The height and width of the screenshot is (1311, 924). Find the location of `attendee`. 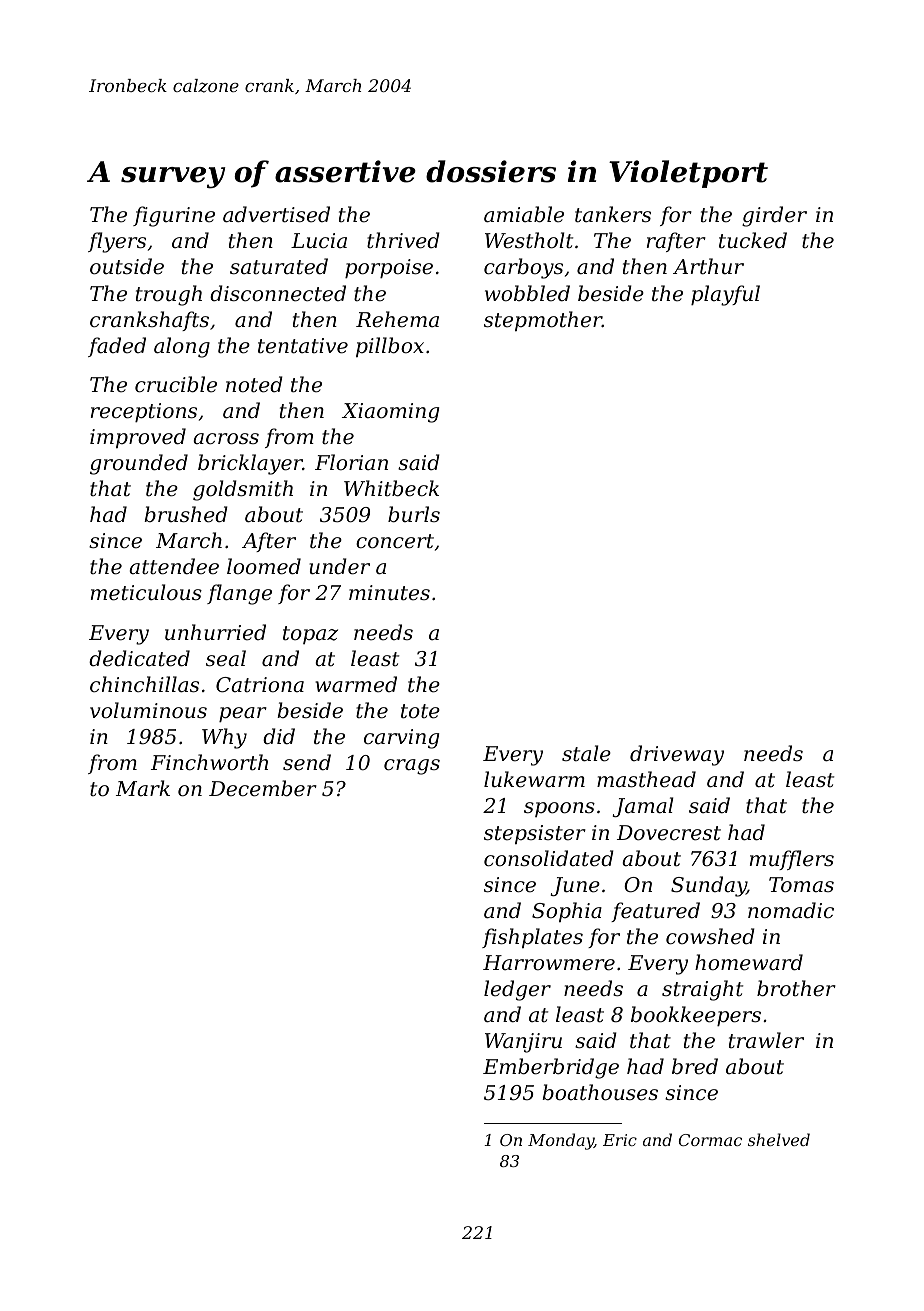

attendee is located at coordinates (174, 566).
